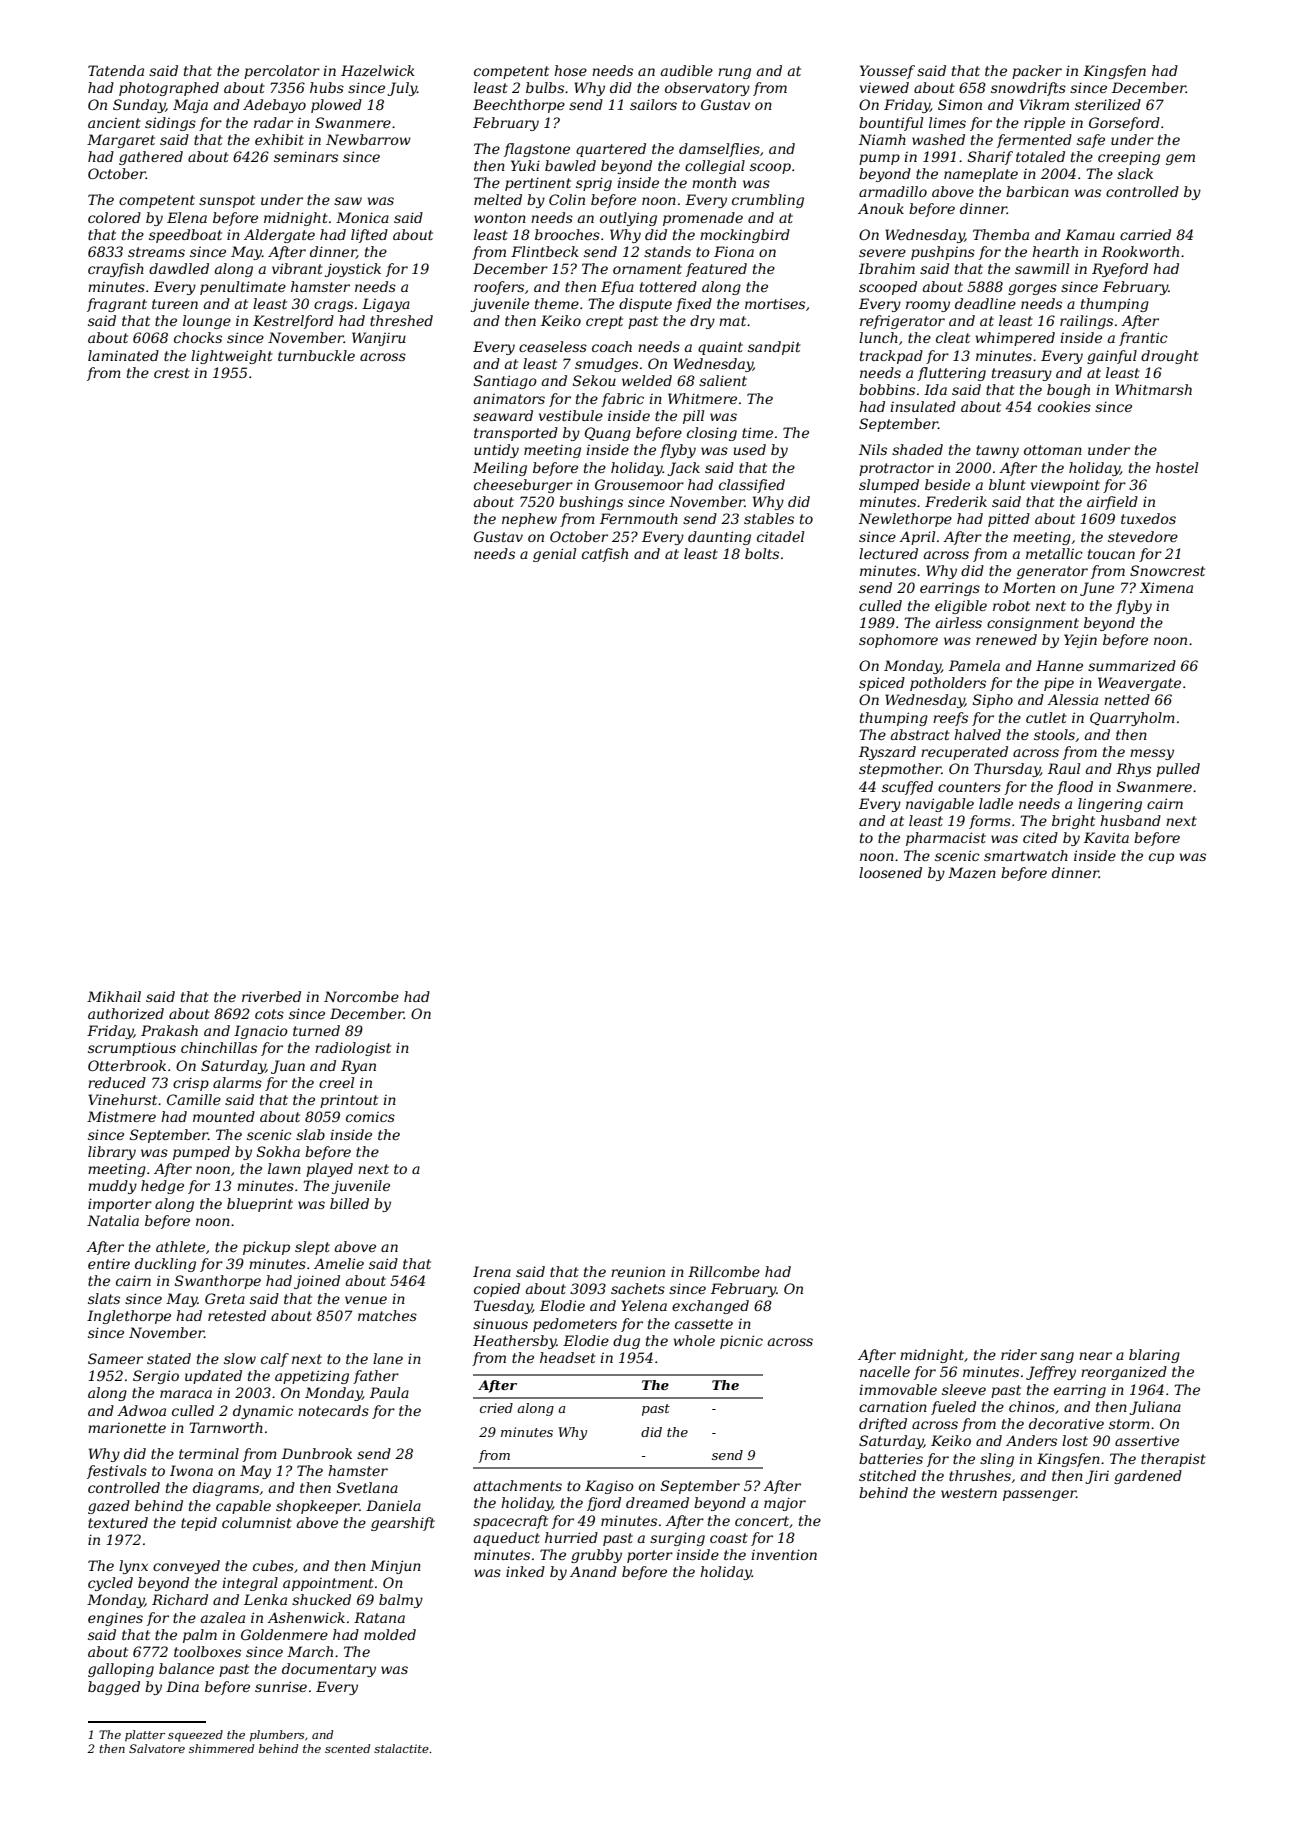 The image size is (1295, 1831). What do you see at coordinates (1015, 339) in the page?
I see `whimpered` at bounding box center [1015, 339].
